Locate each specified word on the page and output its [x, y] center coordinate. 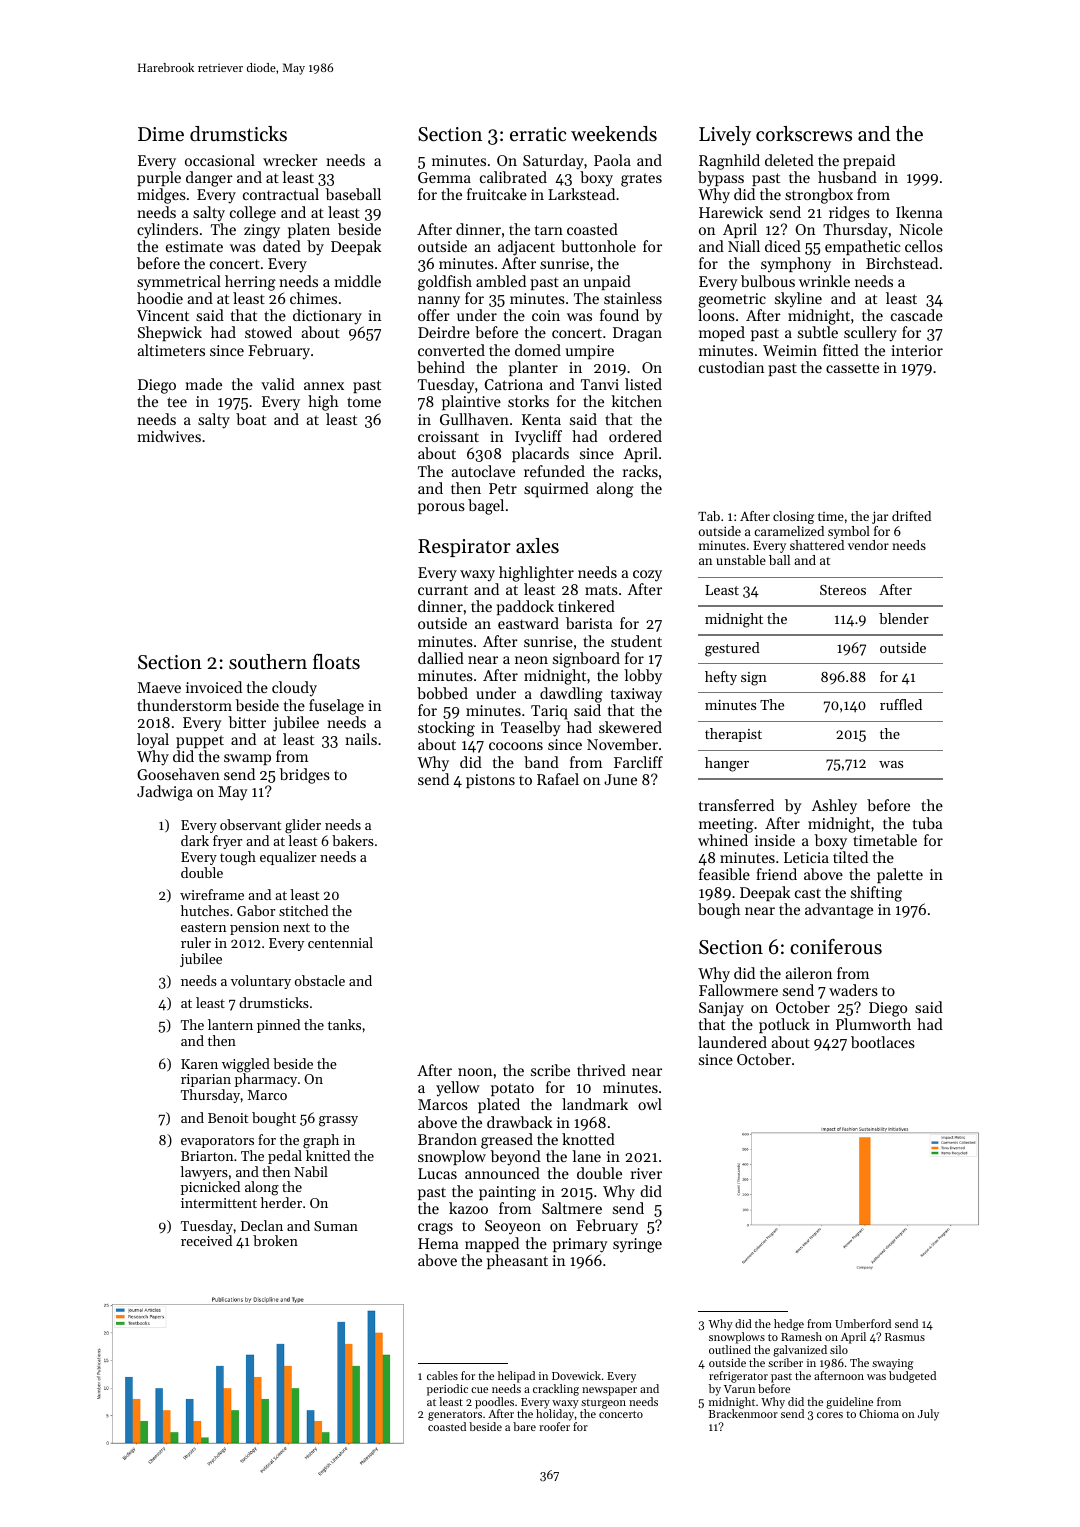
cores [830, 1415]
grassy [338, 1121]
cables [442, 1375]
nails [361, 739]
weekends [614, 134]
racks [640, 471]
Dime [161, 134]
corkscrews [804, 134]
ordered [635, 436]
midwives [169, 436]
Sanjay [721, 1009]
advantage [839, 911]
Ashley [834, 807]
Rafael [558, 779]
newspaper [609, 1391]
